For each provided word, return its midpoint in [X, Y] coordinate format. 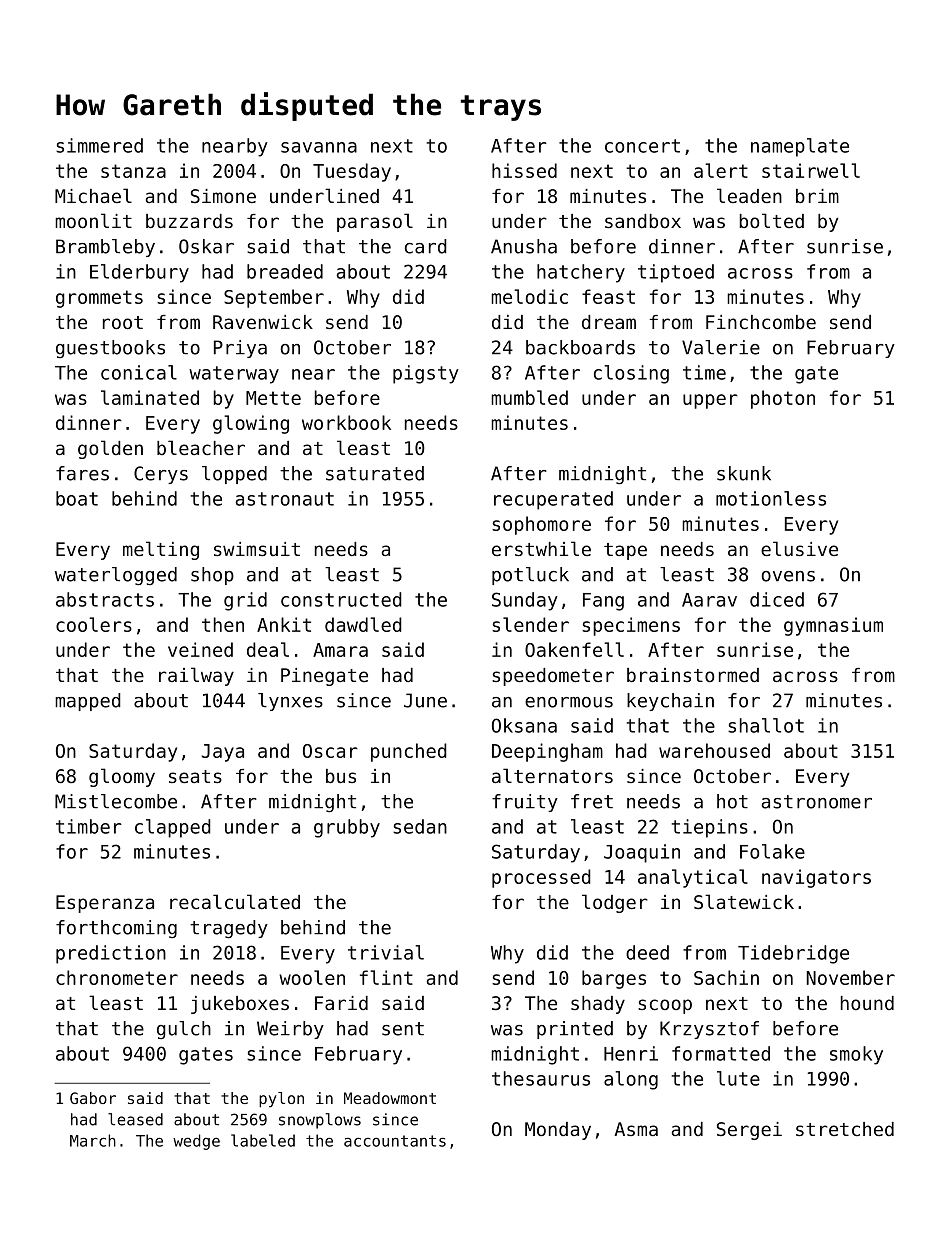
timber [89, 826]
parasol [375, 222]
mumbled [529, 397]
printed [575, 1030]
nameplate [800, 147]
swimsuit [257, 549]
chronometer [117, 977]
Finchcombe [761, 322]
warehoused [714, 750]
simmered [99, 145]
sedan [420, 826]
